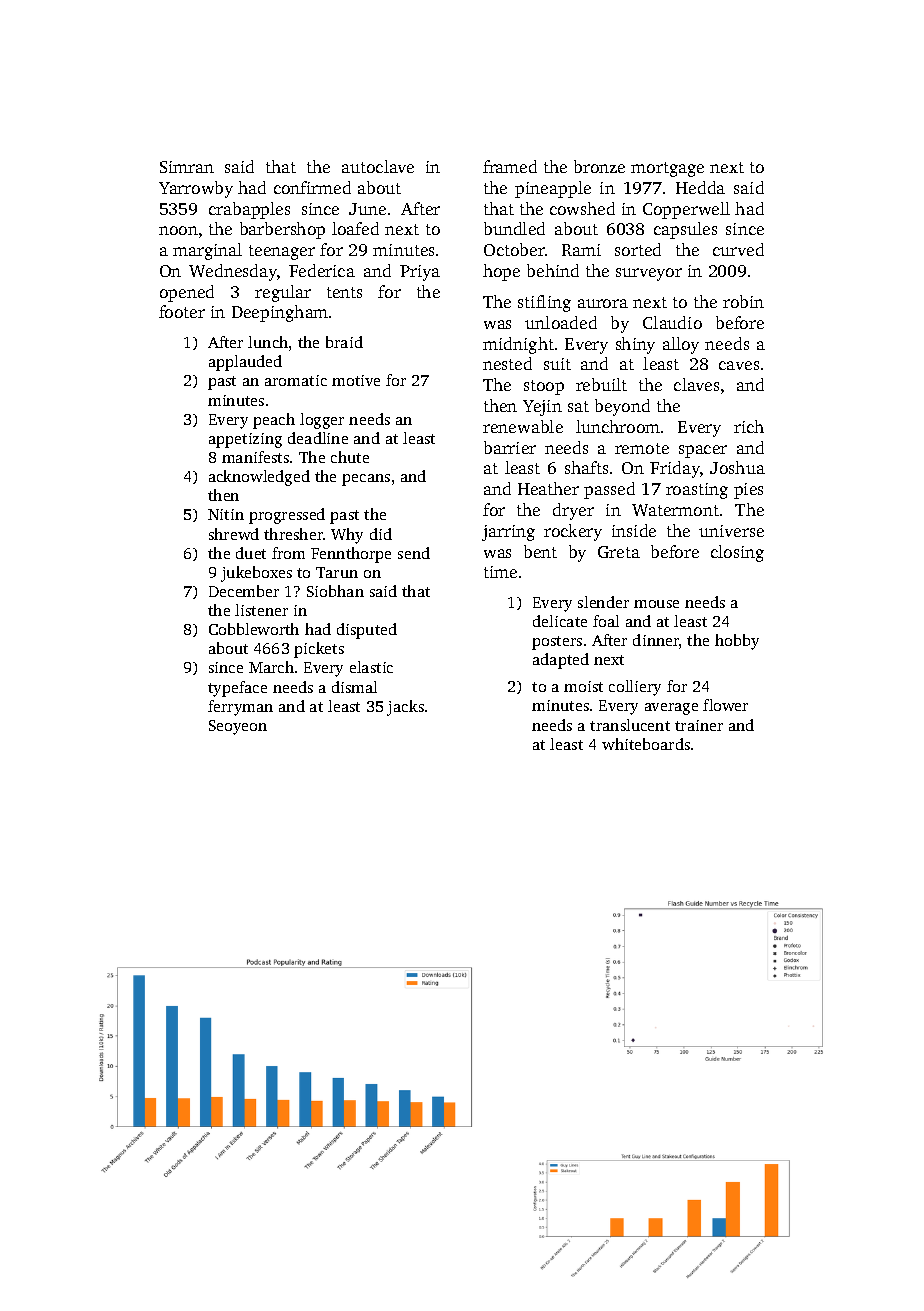 The image size is (924, 1311). I want to click on framed, so click(510, 166).
